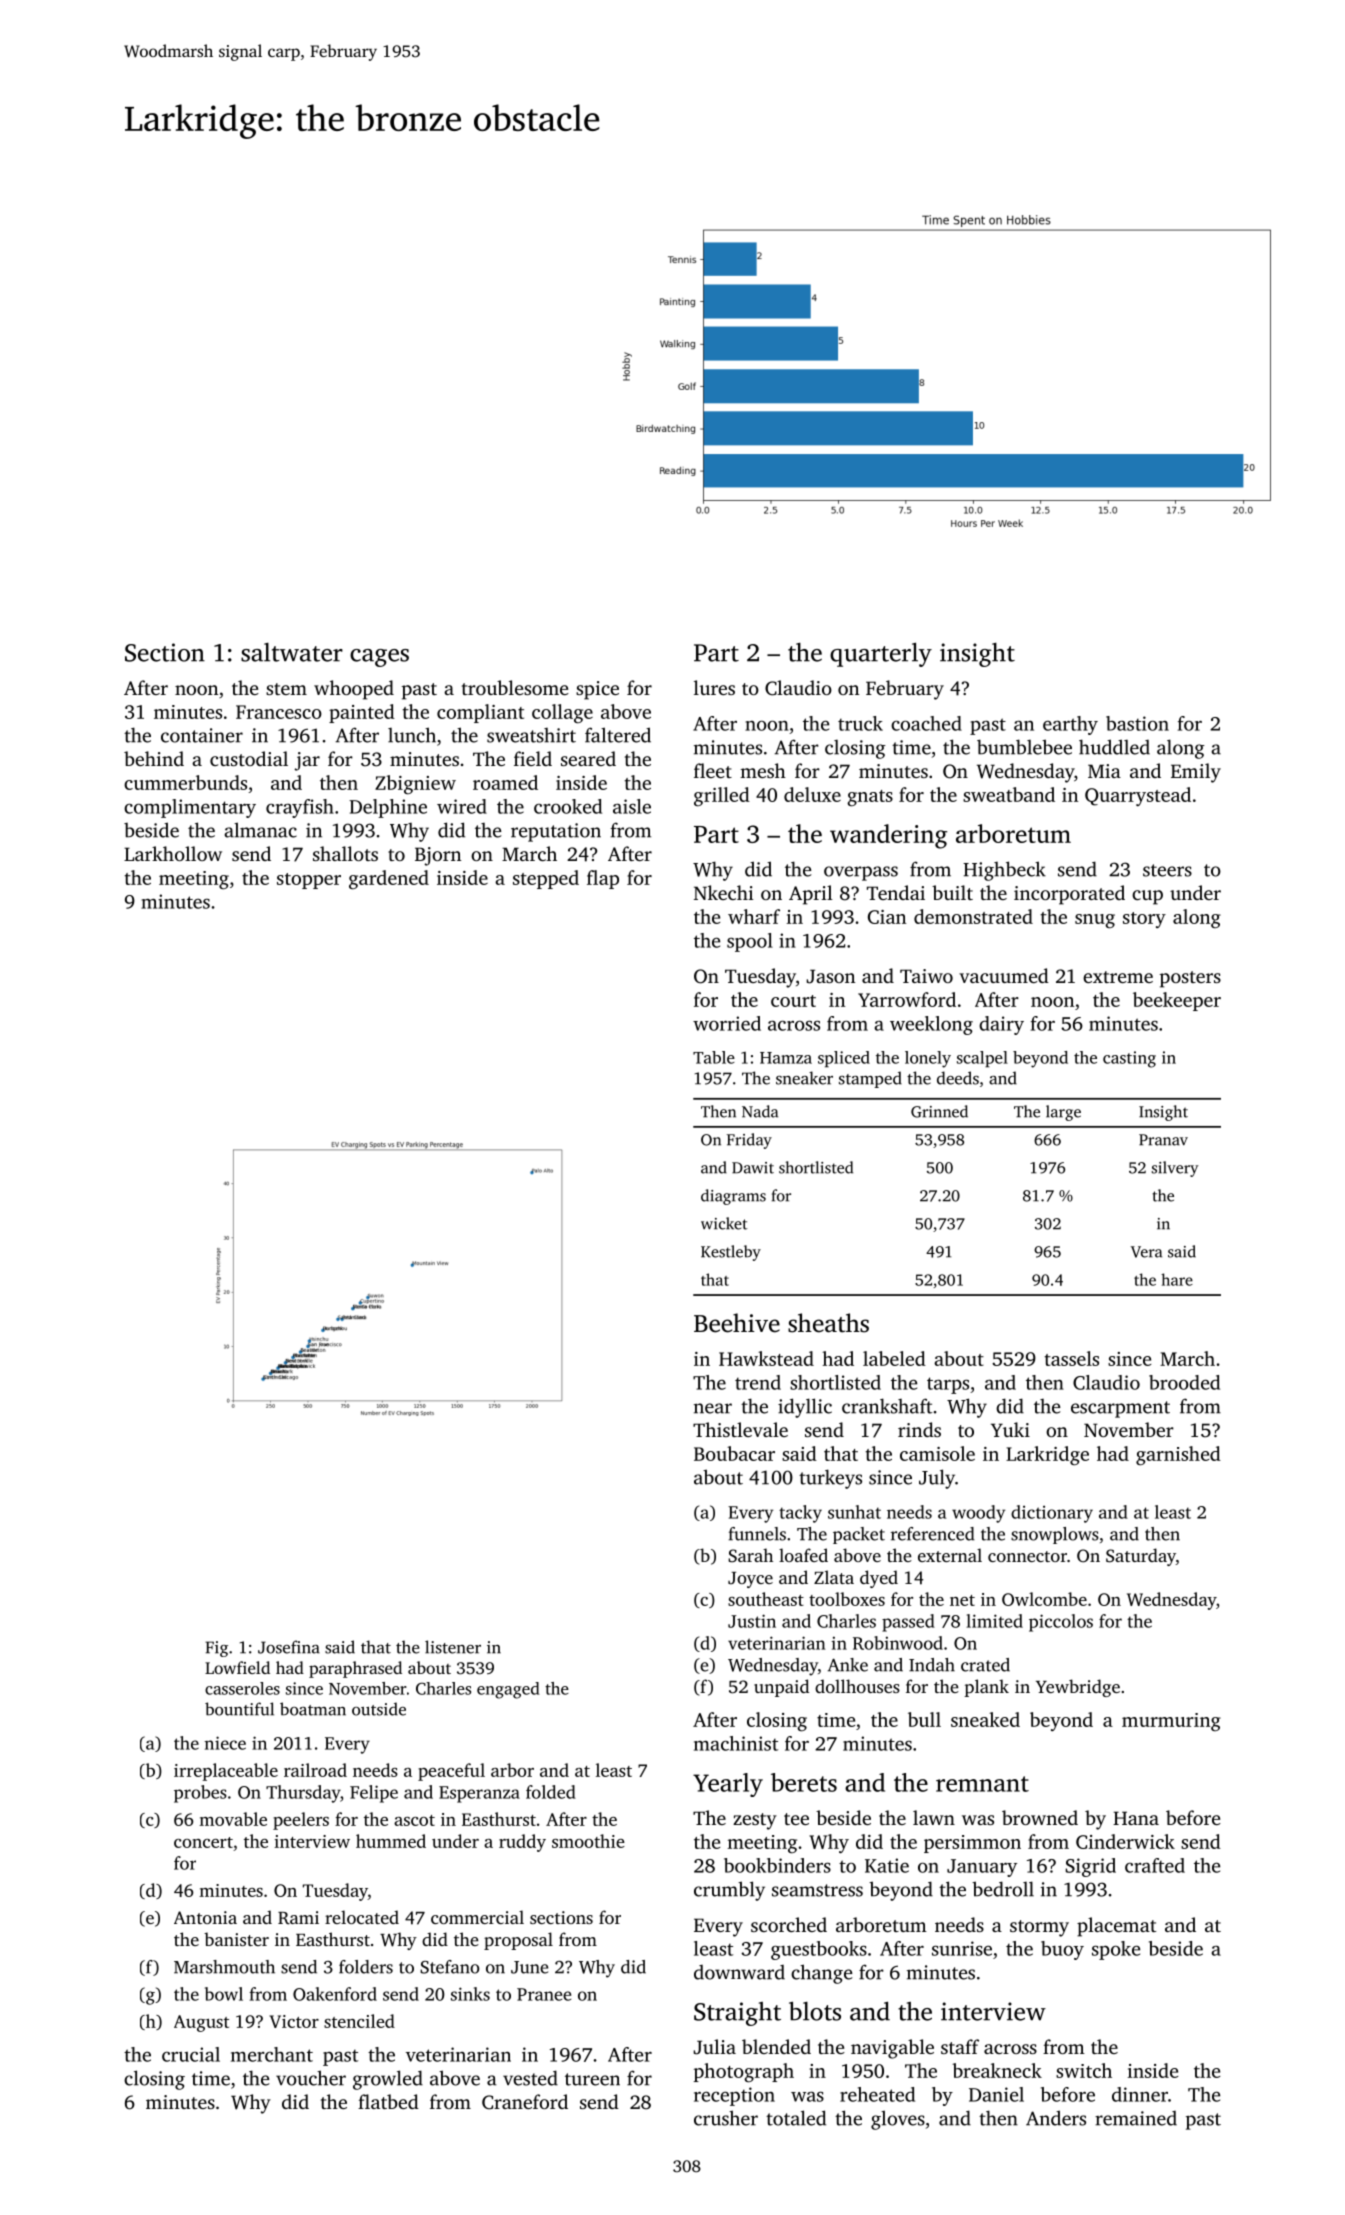  Describe the element at coordinates (1063, 1113) in the screenshot. I see `large` at that location.
